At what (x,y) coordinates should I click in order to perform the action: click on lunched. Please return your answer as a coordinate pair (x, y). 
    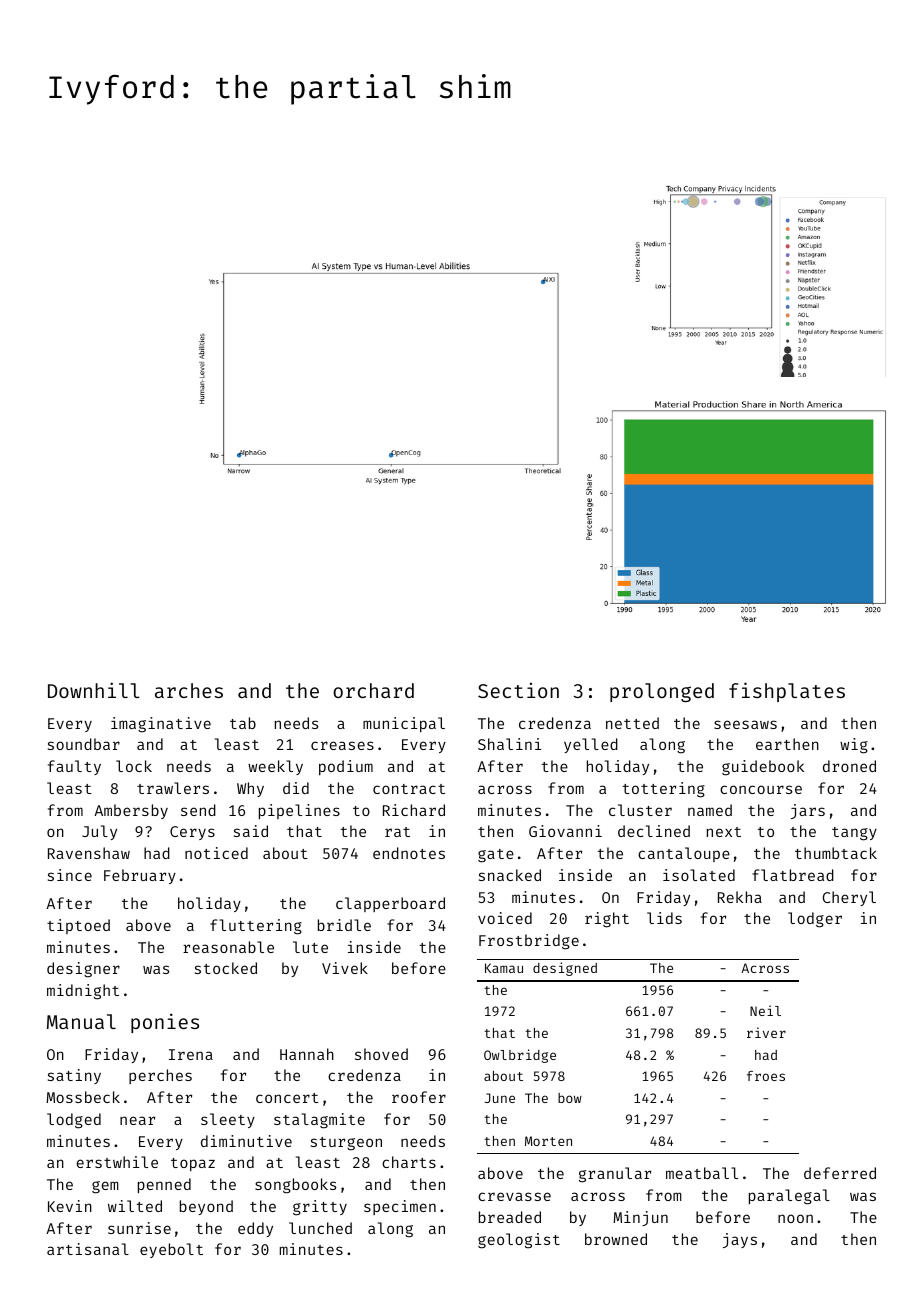
    Looking at the image, I should click on (320, 1228).
